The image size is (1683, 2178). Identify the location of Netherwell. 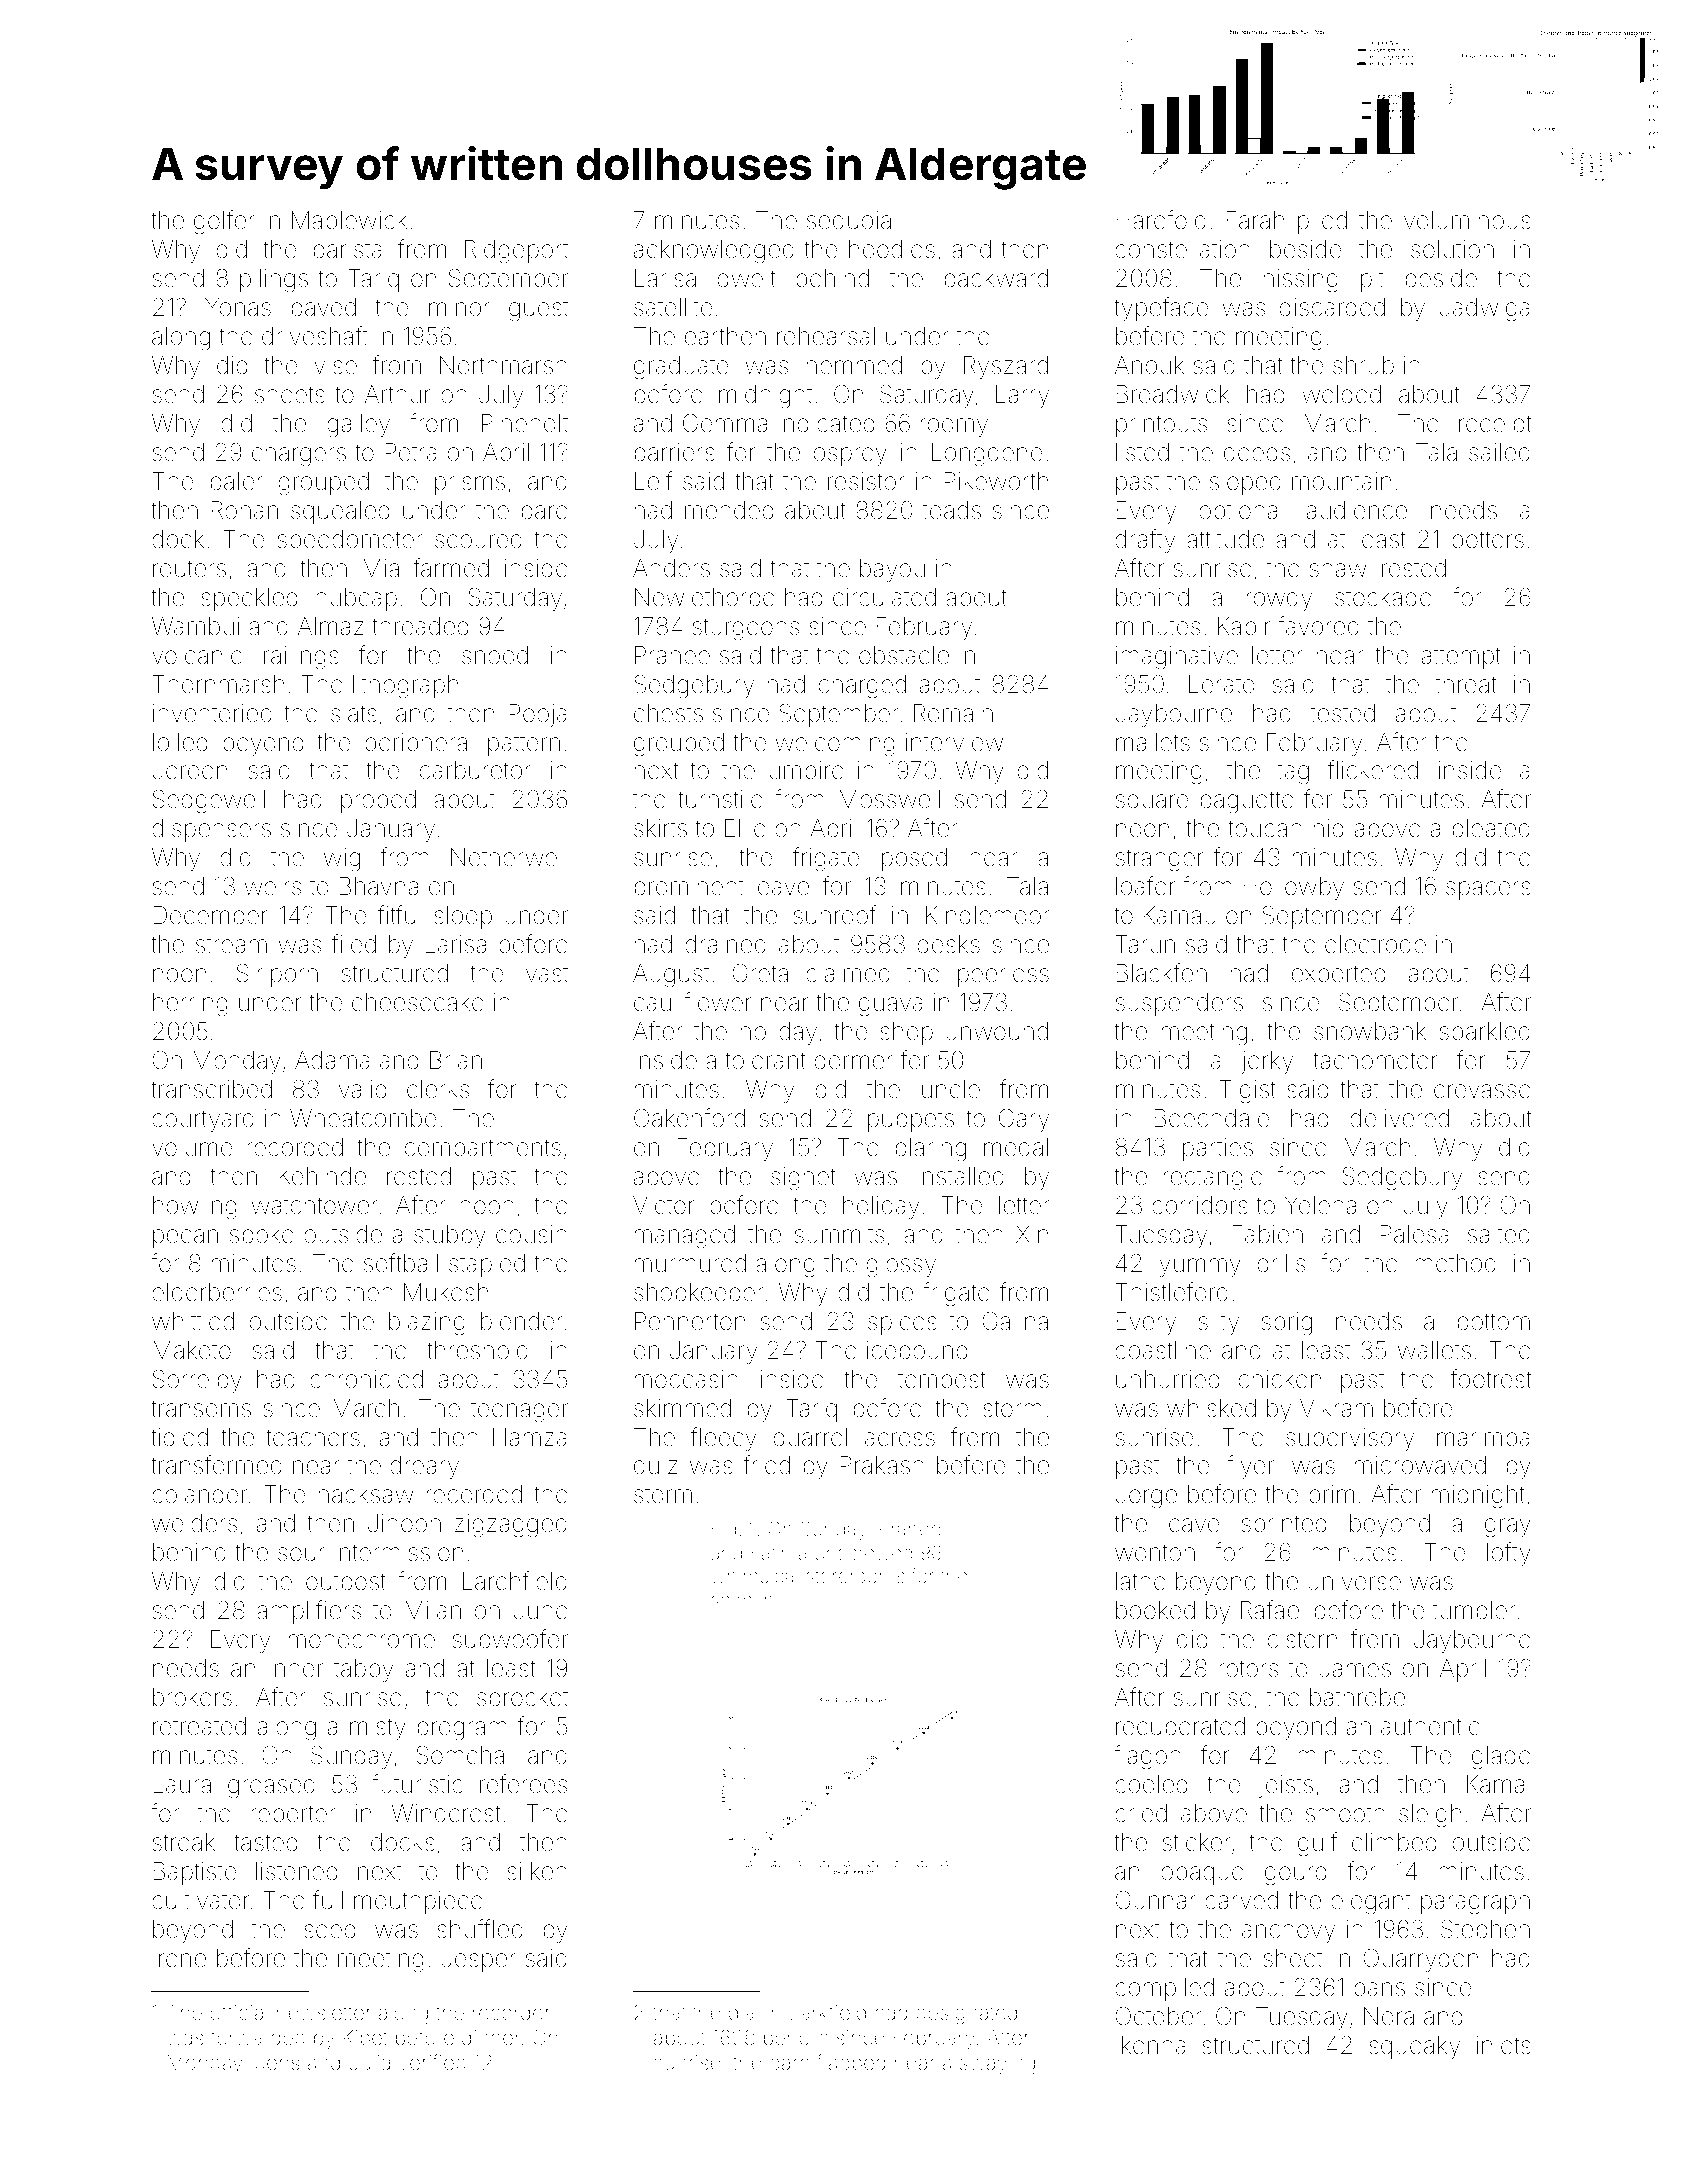
(509, 857).
